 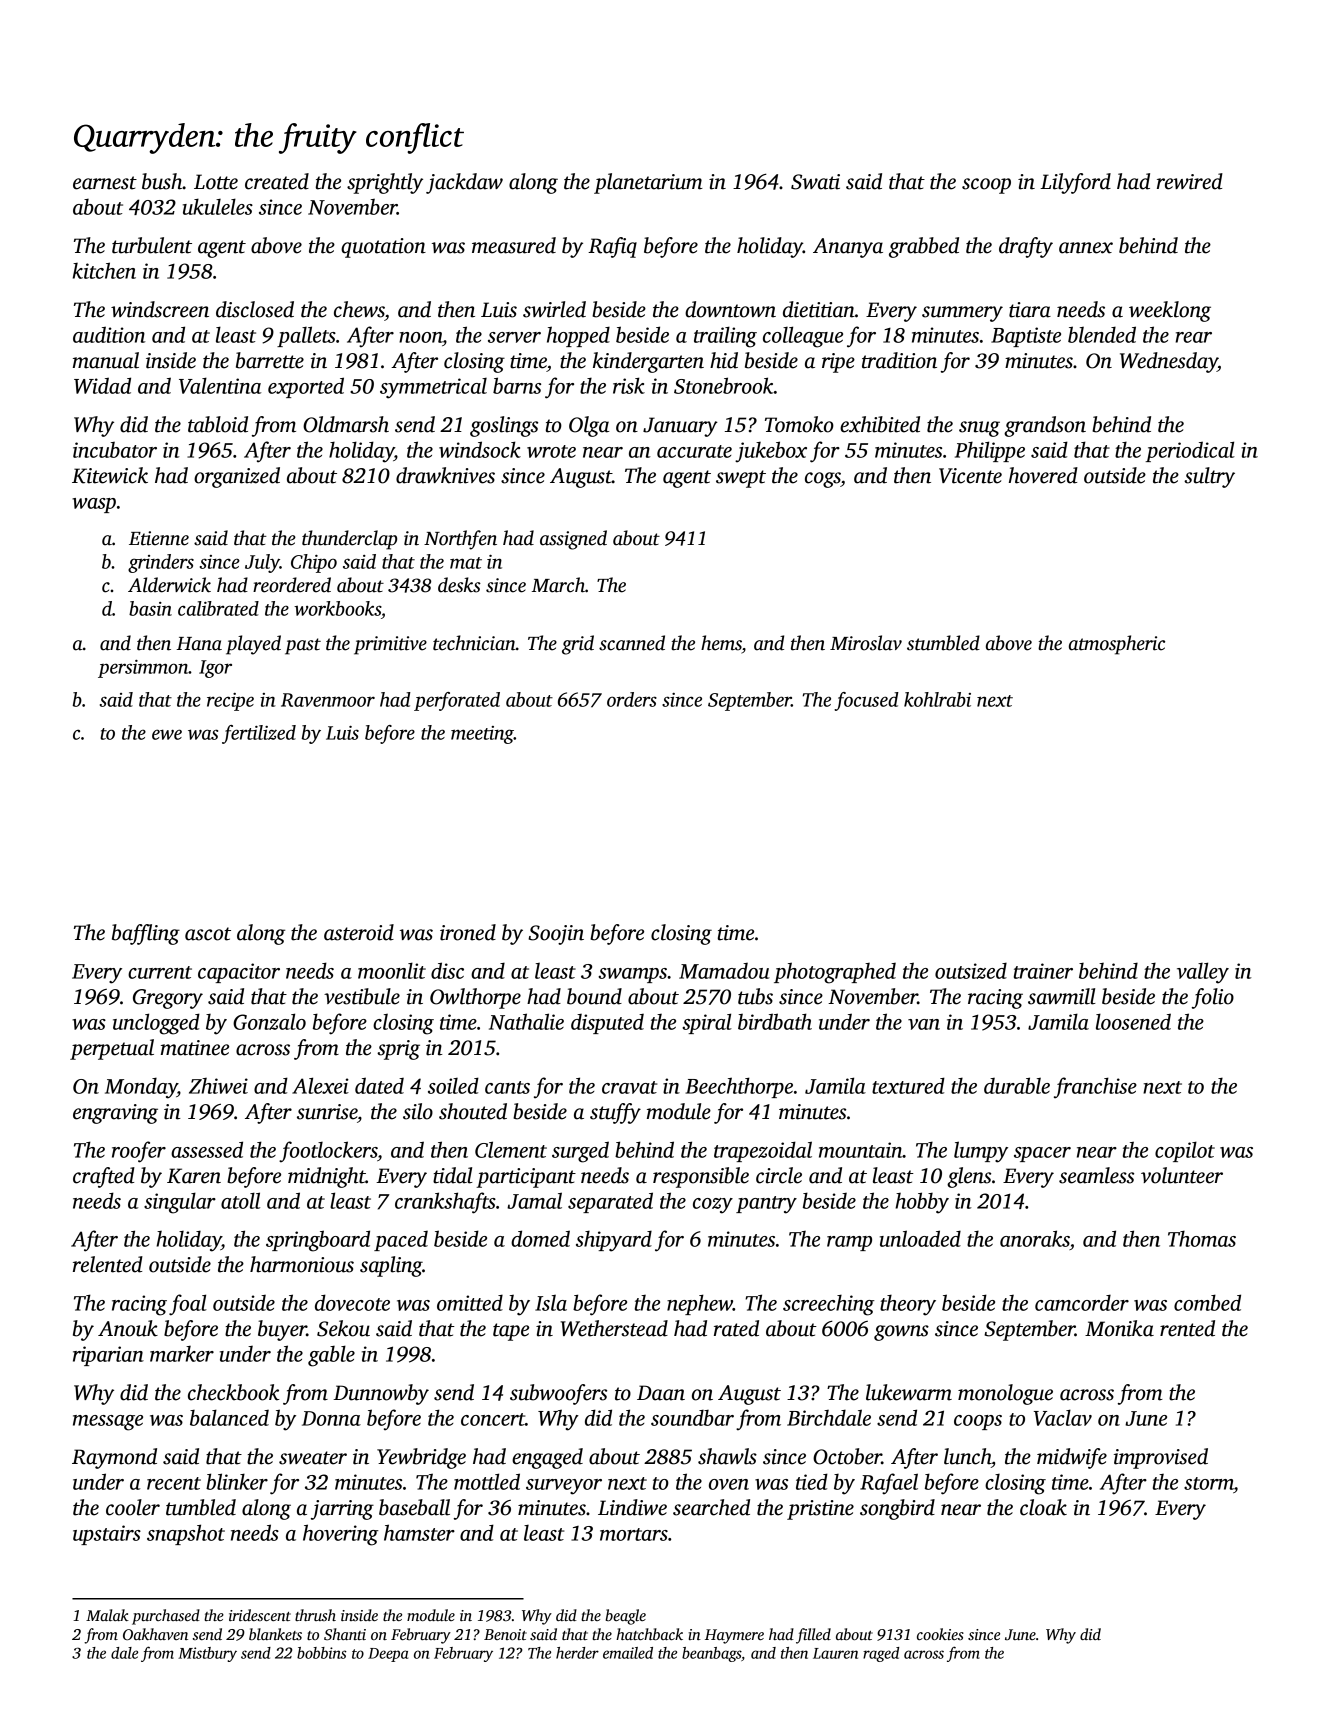 What do you see at coordinates (721, 643) in the screenshot?
I see `hems` at bounding box center [721, 643].
